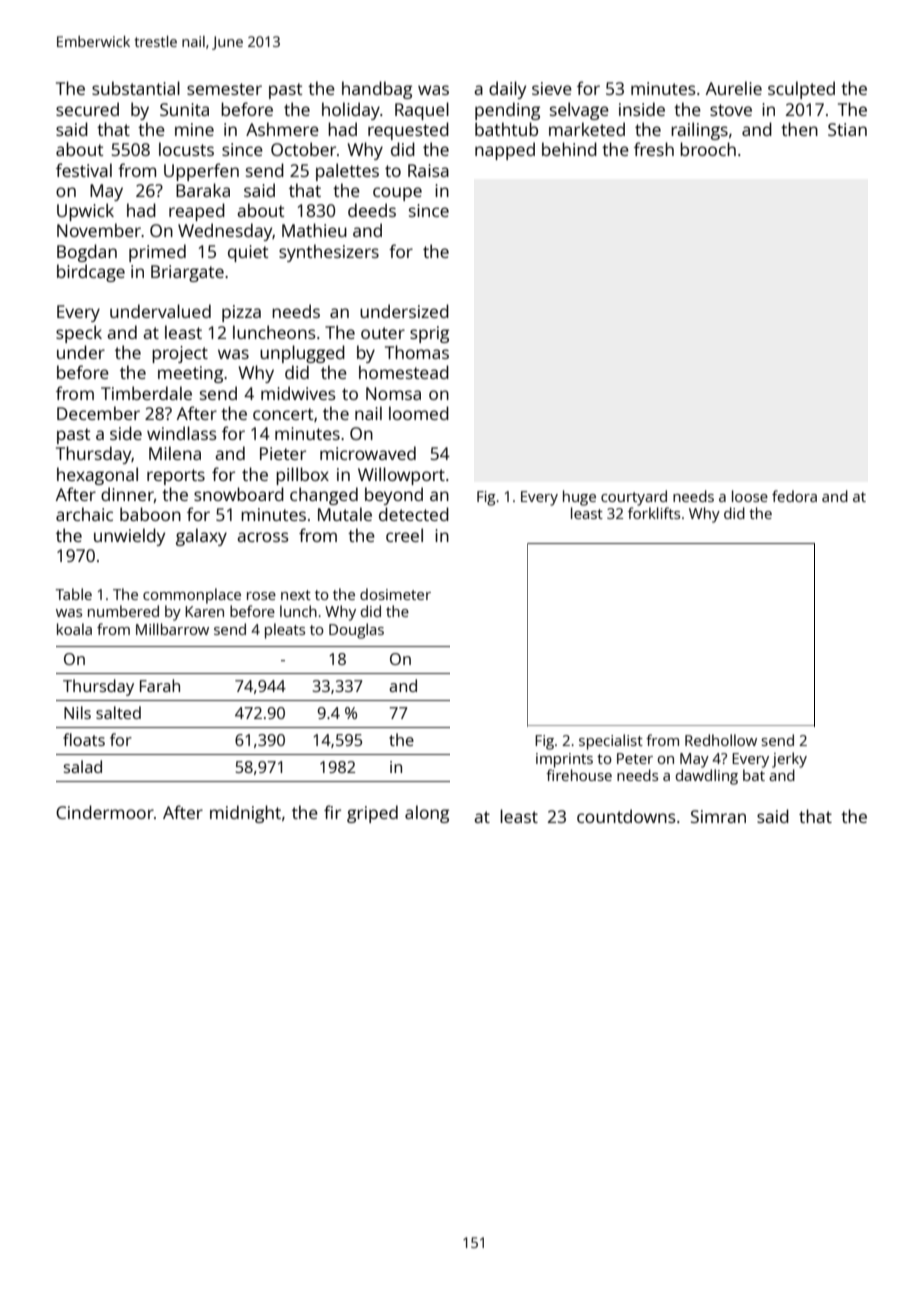 The image size is (924, 1308). What do you see at coordinates (505, 151) in the screenshot?
I see `napped` at bounding box center [505, 151].
